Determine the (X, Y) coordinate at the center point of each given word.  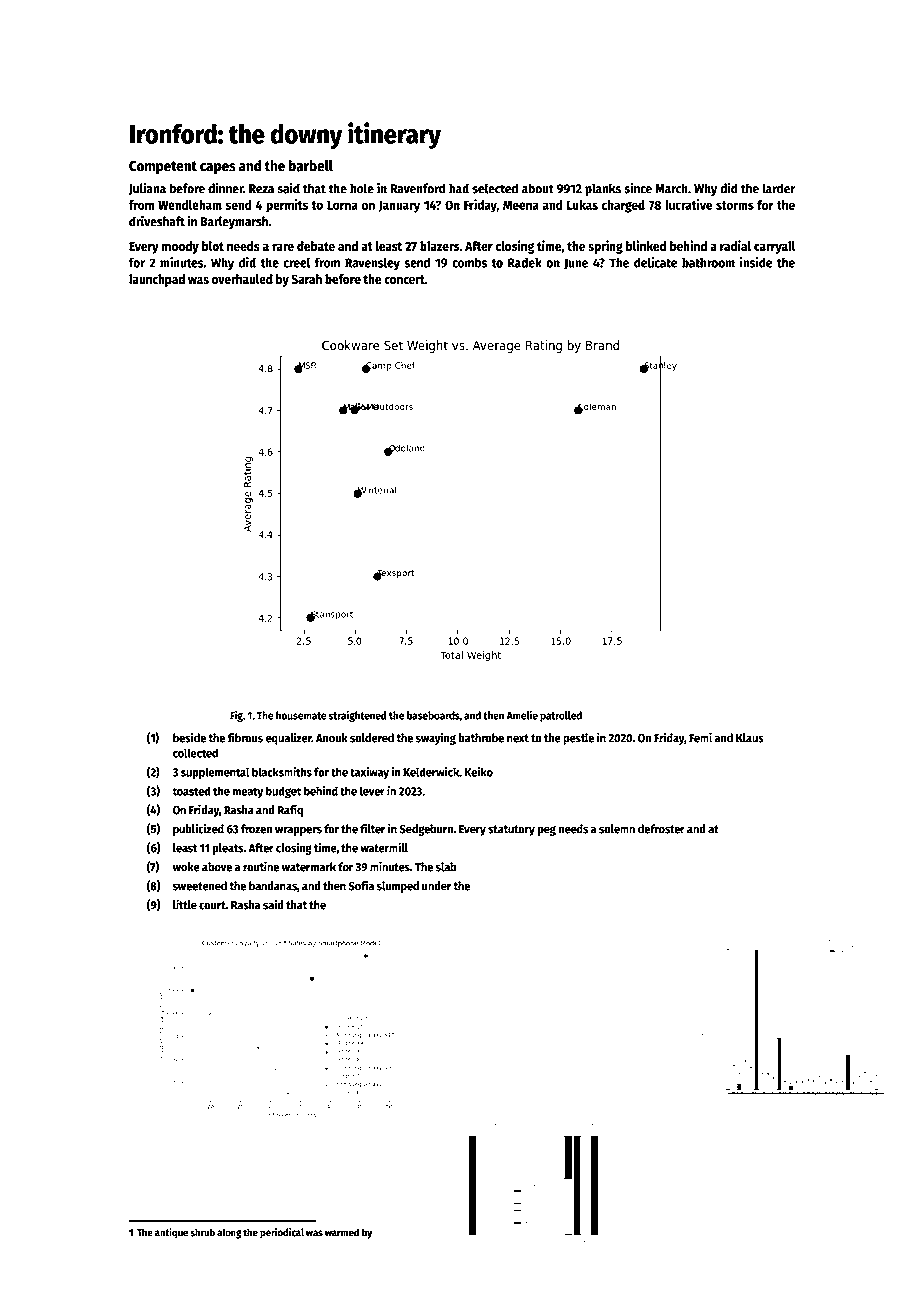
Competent (163, 168)
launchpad (157, 280)
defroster (661, 829)
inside (756, 262)
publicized (198, 829)
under (436, 886)
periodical (282, 1233)
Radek (525, 262)
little (185, 904)
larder (778, 188)
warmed (342, 1232)
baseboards (433, 715)
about (538, 188)
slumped (398, 887)
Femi (700, 737)
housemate (301, 715)
